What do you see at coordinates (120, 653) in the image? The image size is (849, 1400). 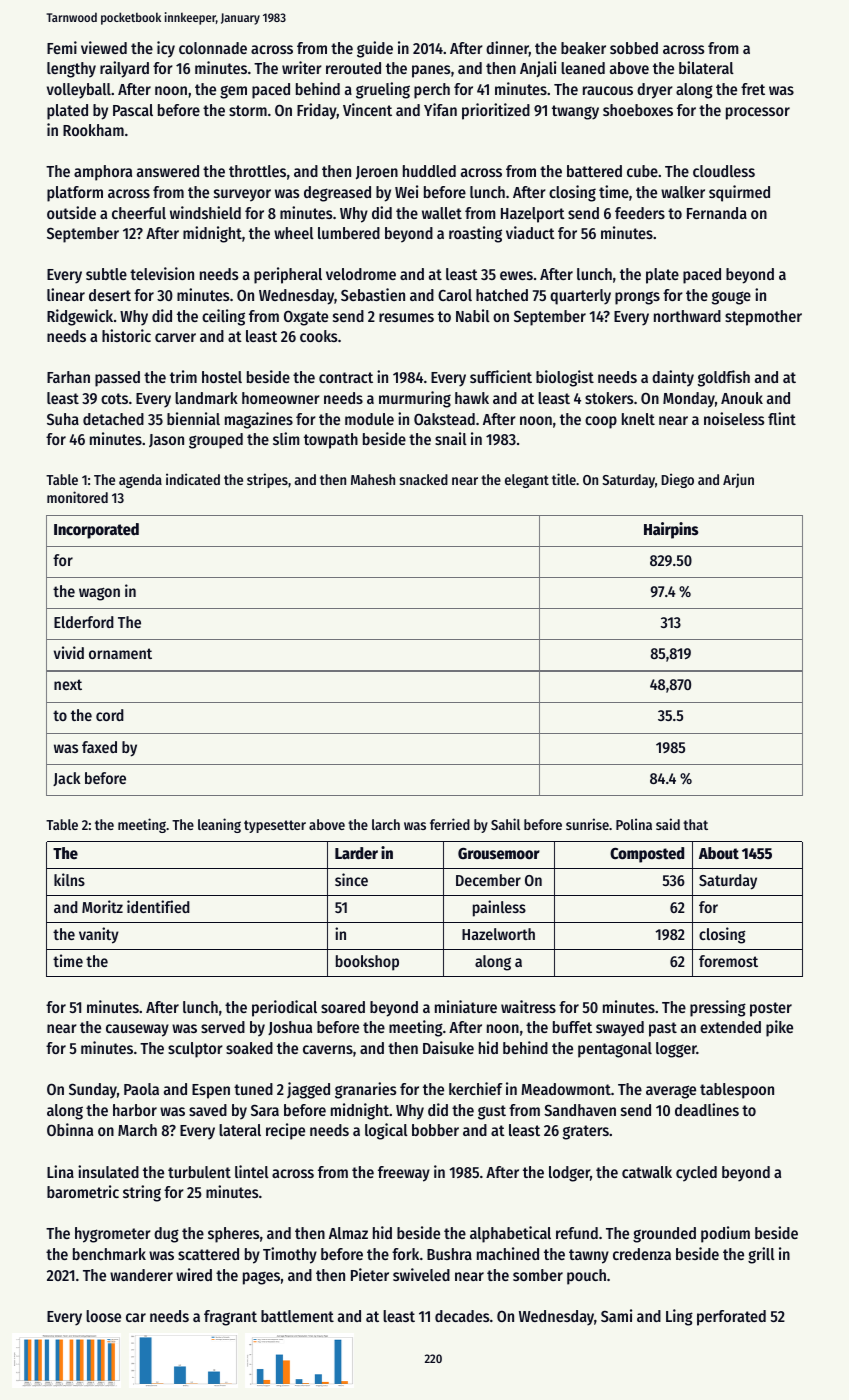 I see `ornament` at bounding box center [120, 653].
